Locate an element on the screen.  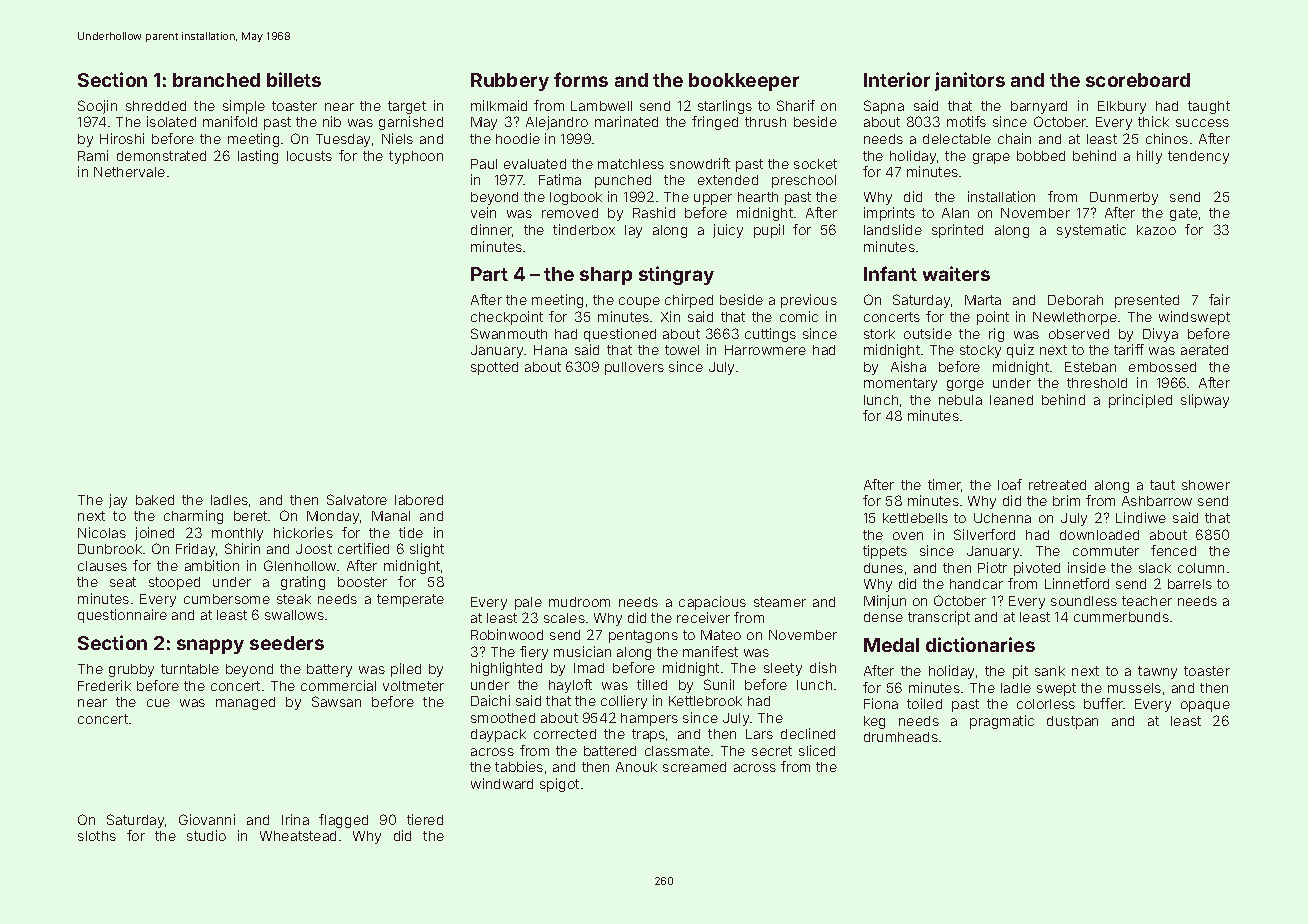
previous is located at coordinates (809, 301).
